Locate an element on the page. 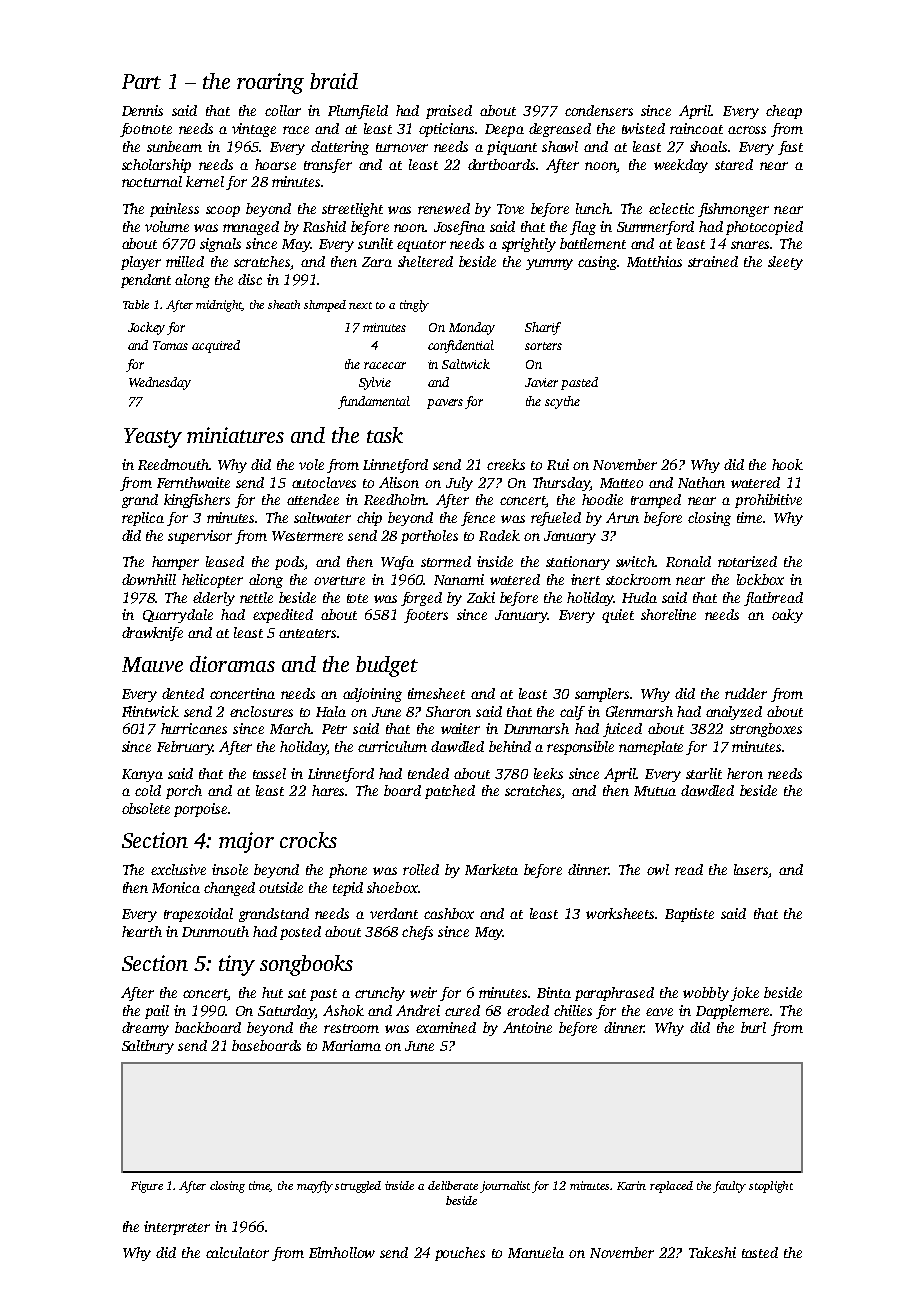 This image has height=1308, width=924. miniatures is located at coordinates (235, 435).
